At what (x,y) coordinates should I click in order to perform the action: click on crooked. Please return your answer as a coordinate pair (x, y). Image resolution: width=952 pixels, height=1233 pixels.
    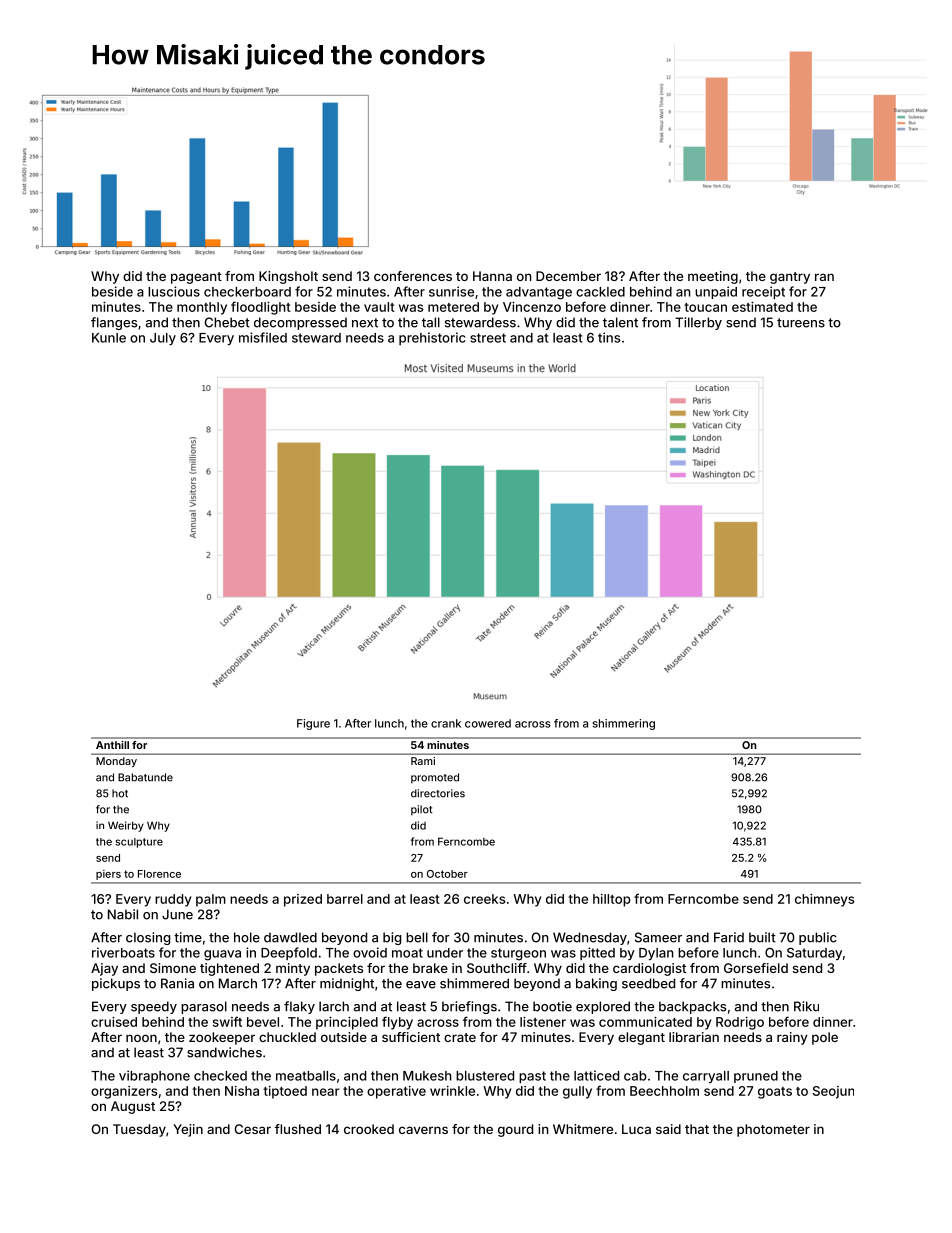
    Looking at the image, I should click on (369, 1129).
